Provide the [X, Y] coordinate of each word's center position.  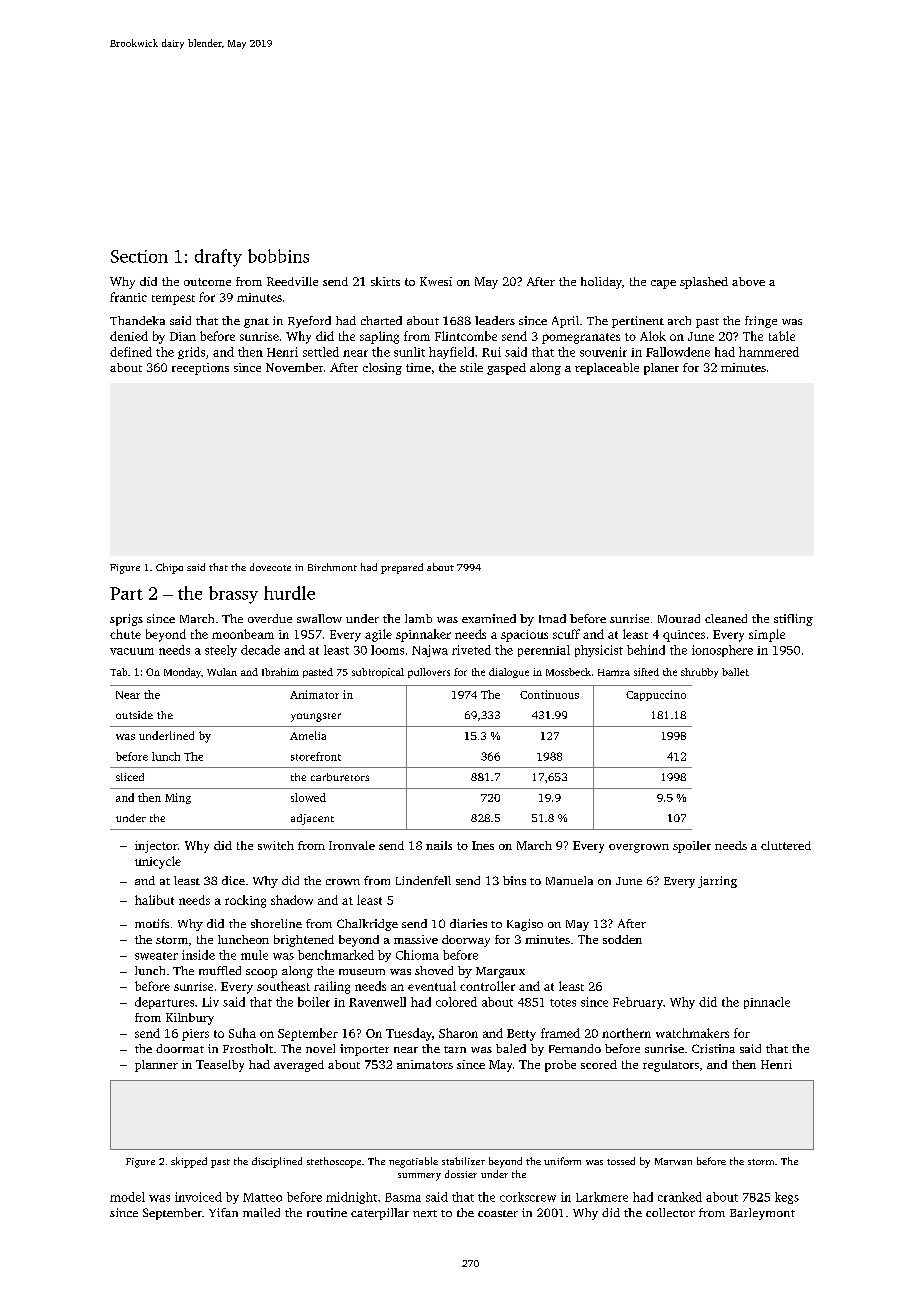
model [127, 1197]
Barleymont [762, 1214]
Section [139, 256]
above [748, 281]
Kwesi [436, 281]
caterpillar [380, 1214]
